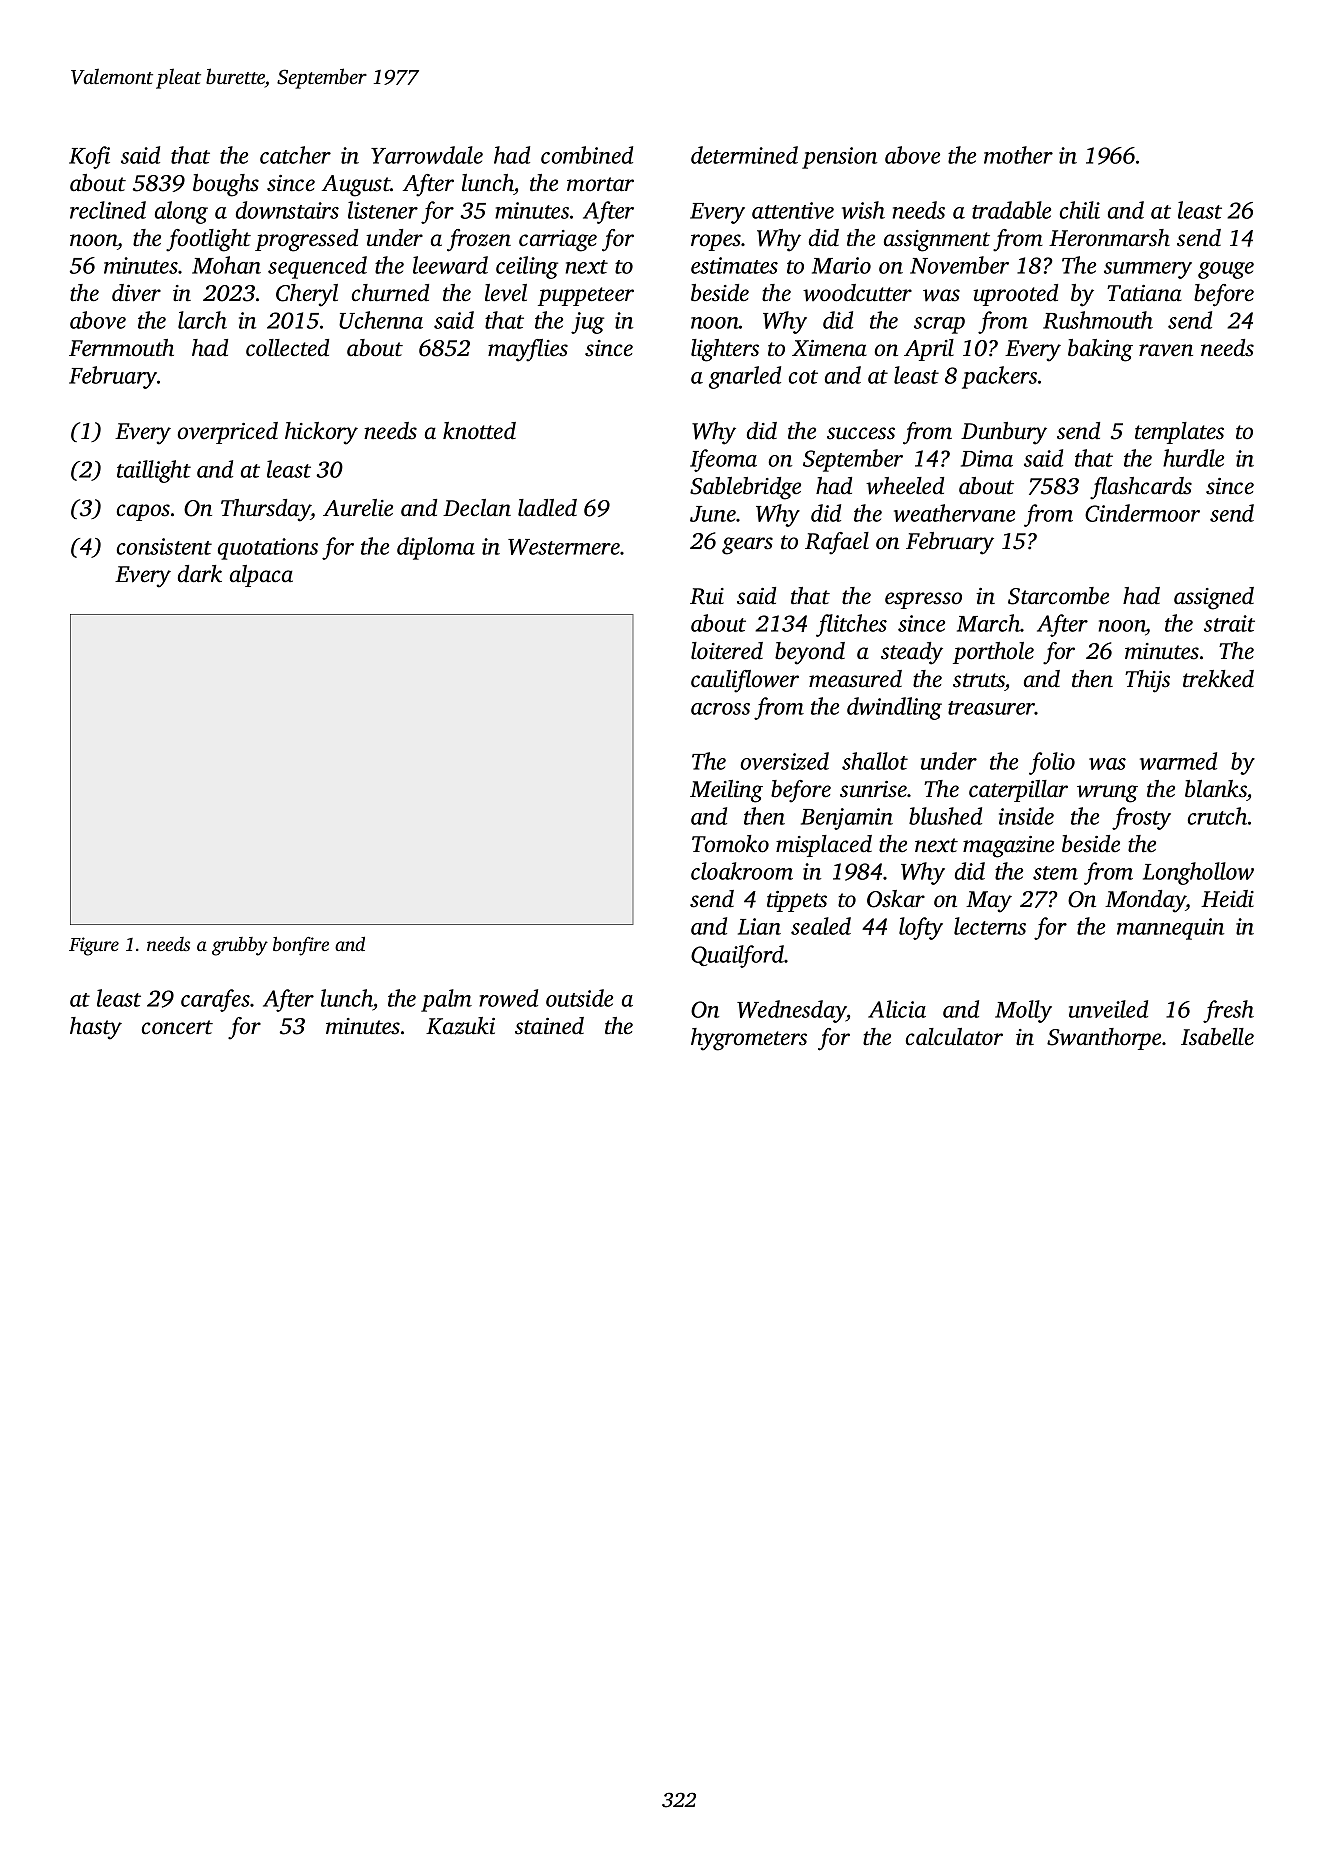 This screenshot has width=1324, height=1872. I want to click on Meiling, so click(726, 791).
